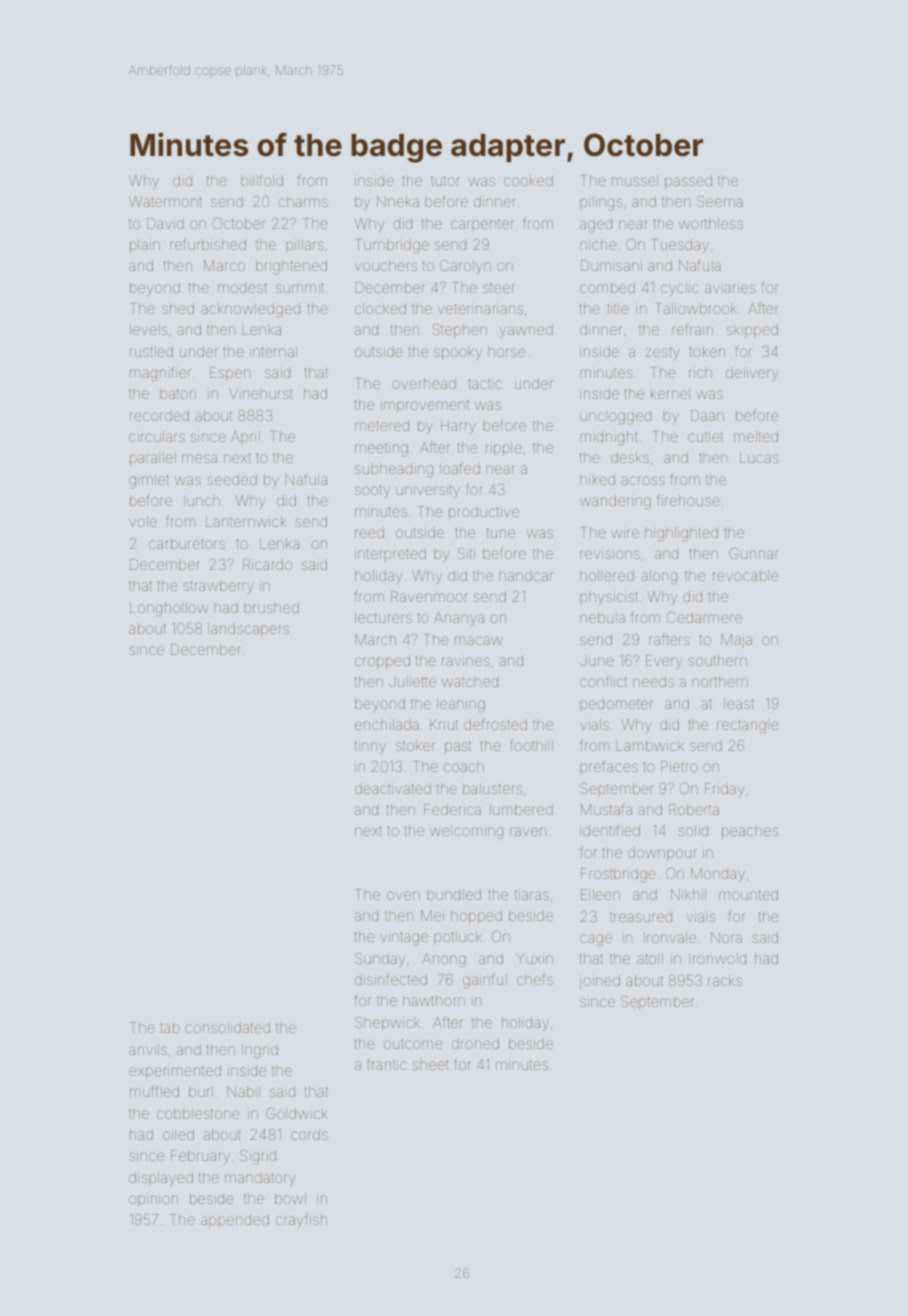 This image has height=1316, width=908. I want to click on melted, so click(756, 436).
